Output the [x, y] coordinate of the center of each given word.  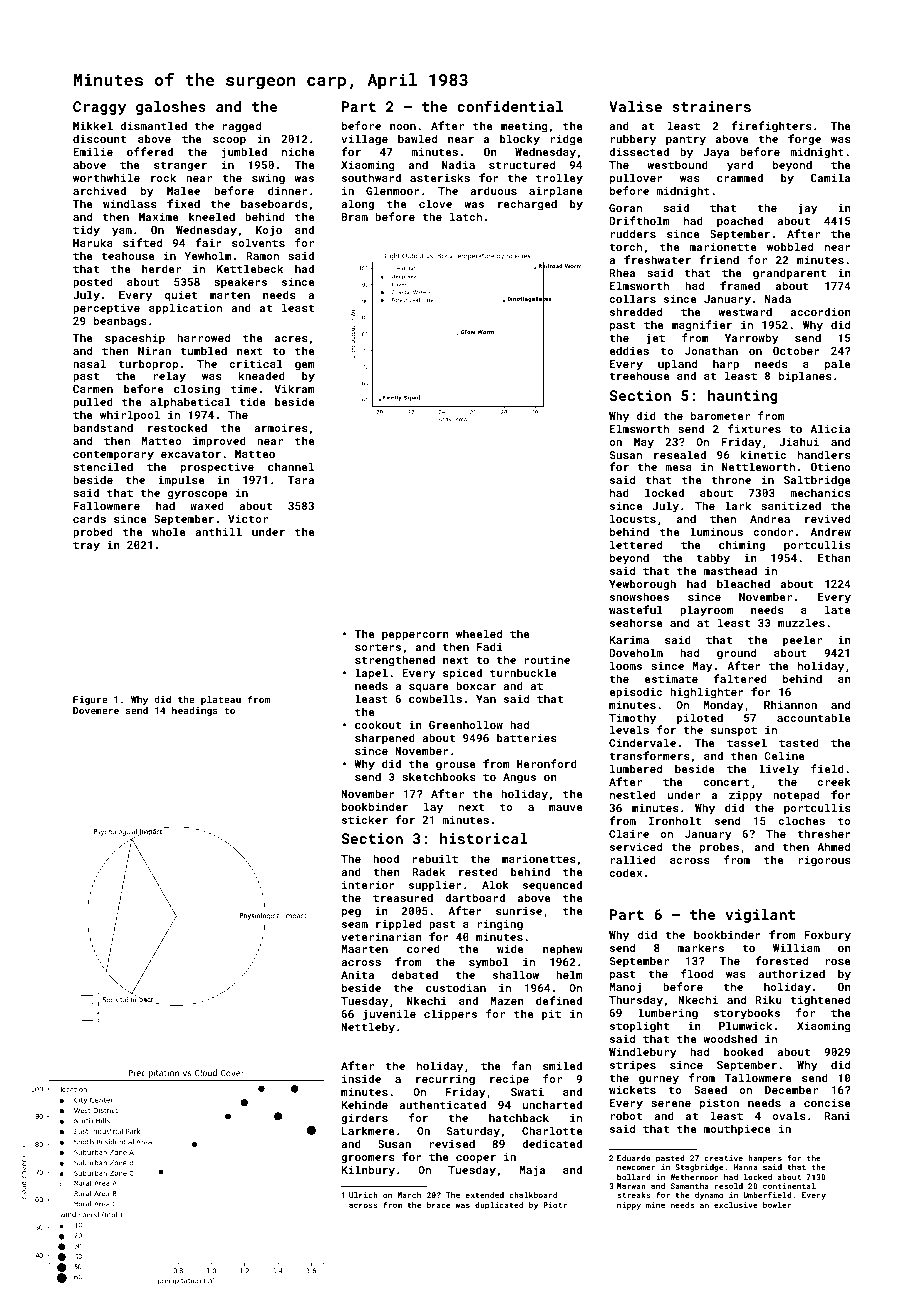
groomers [368, 1159]
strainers [711, 106]
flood [697, 973]
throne [731, 479]
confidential [510, 106]
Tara [301, 480]
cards [89, 518]
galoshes [171, 108]
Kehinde [364, 1104]
